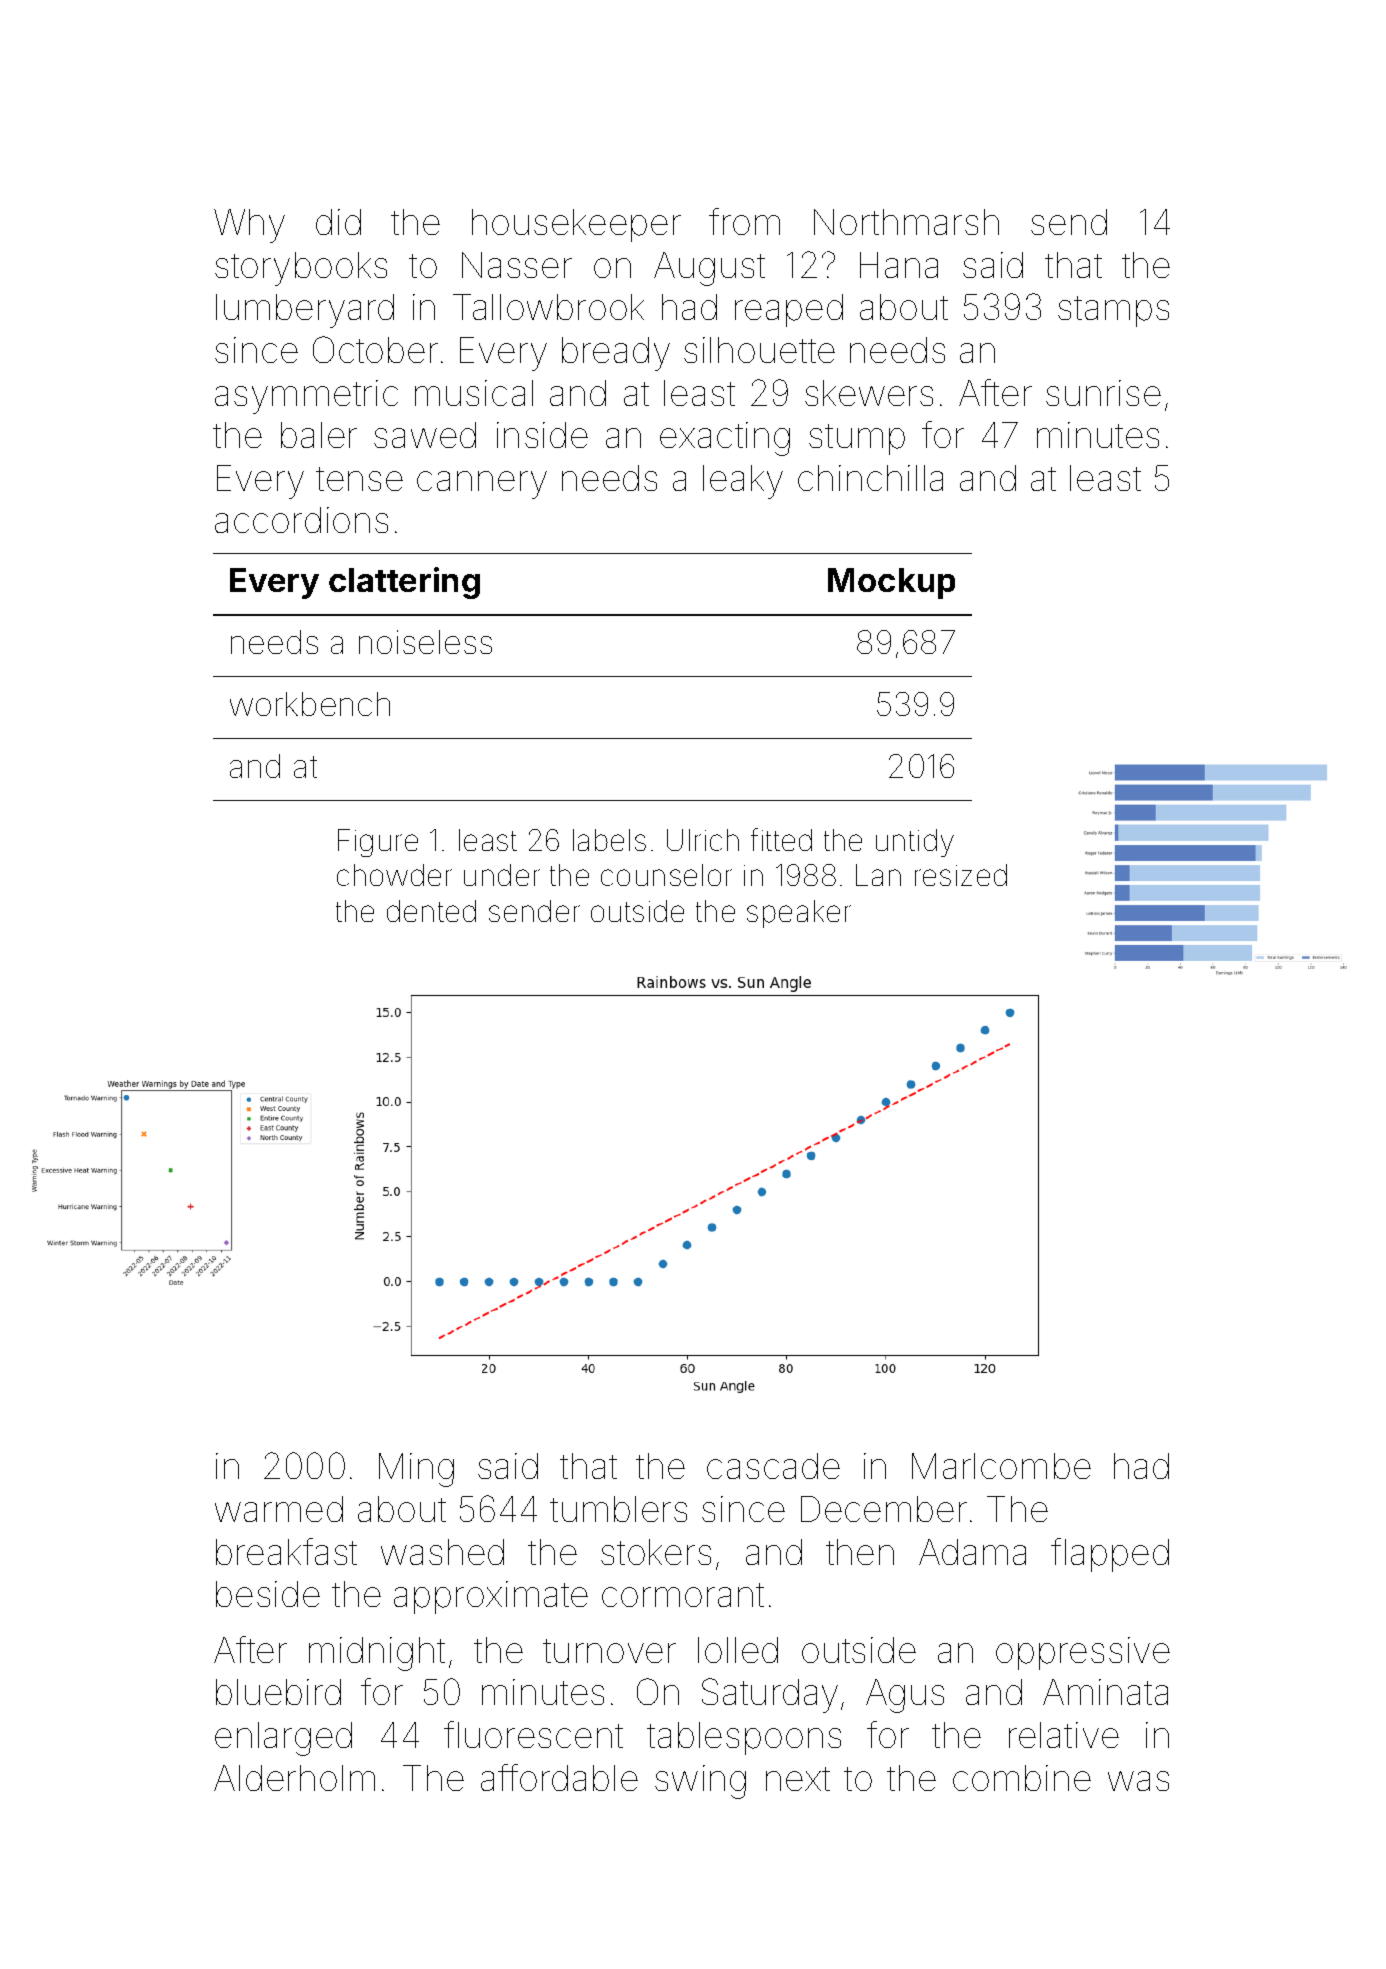  Describe the element at coordinates (743, 482) in the document. I see `leaky` at that location.
